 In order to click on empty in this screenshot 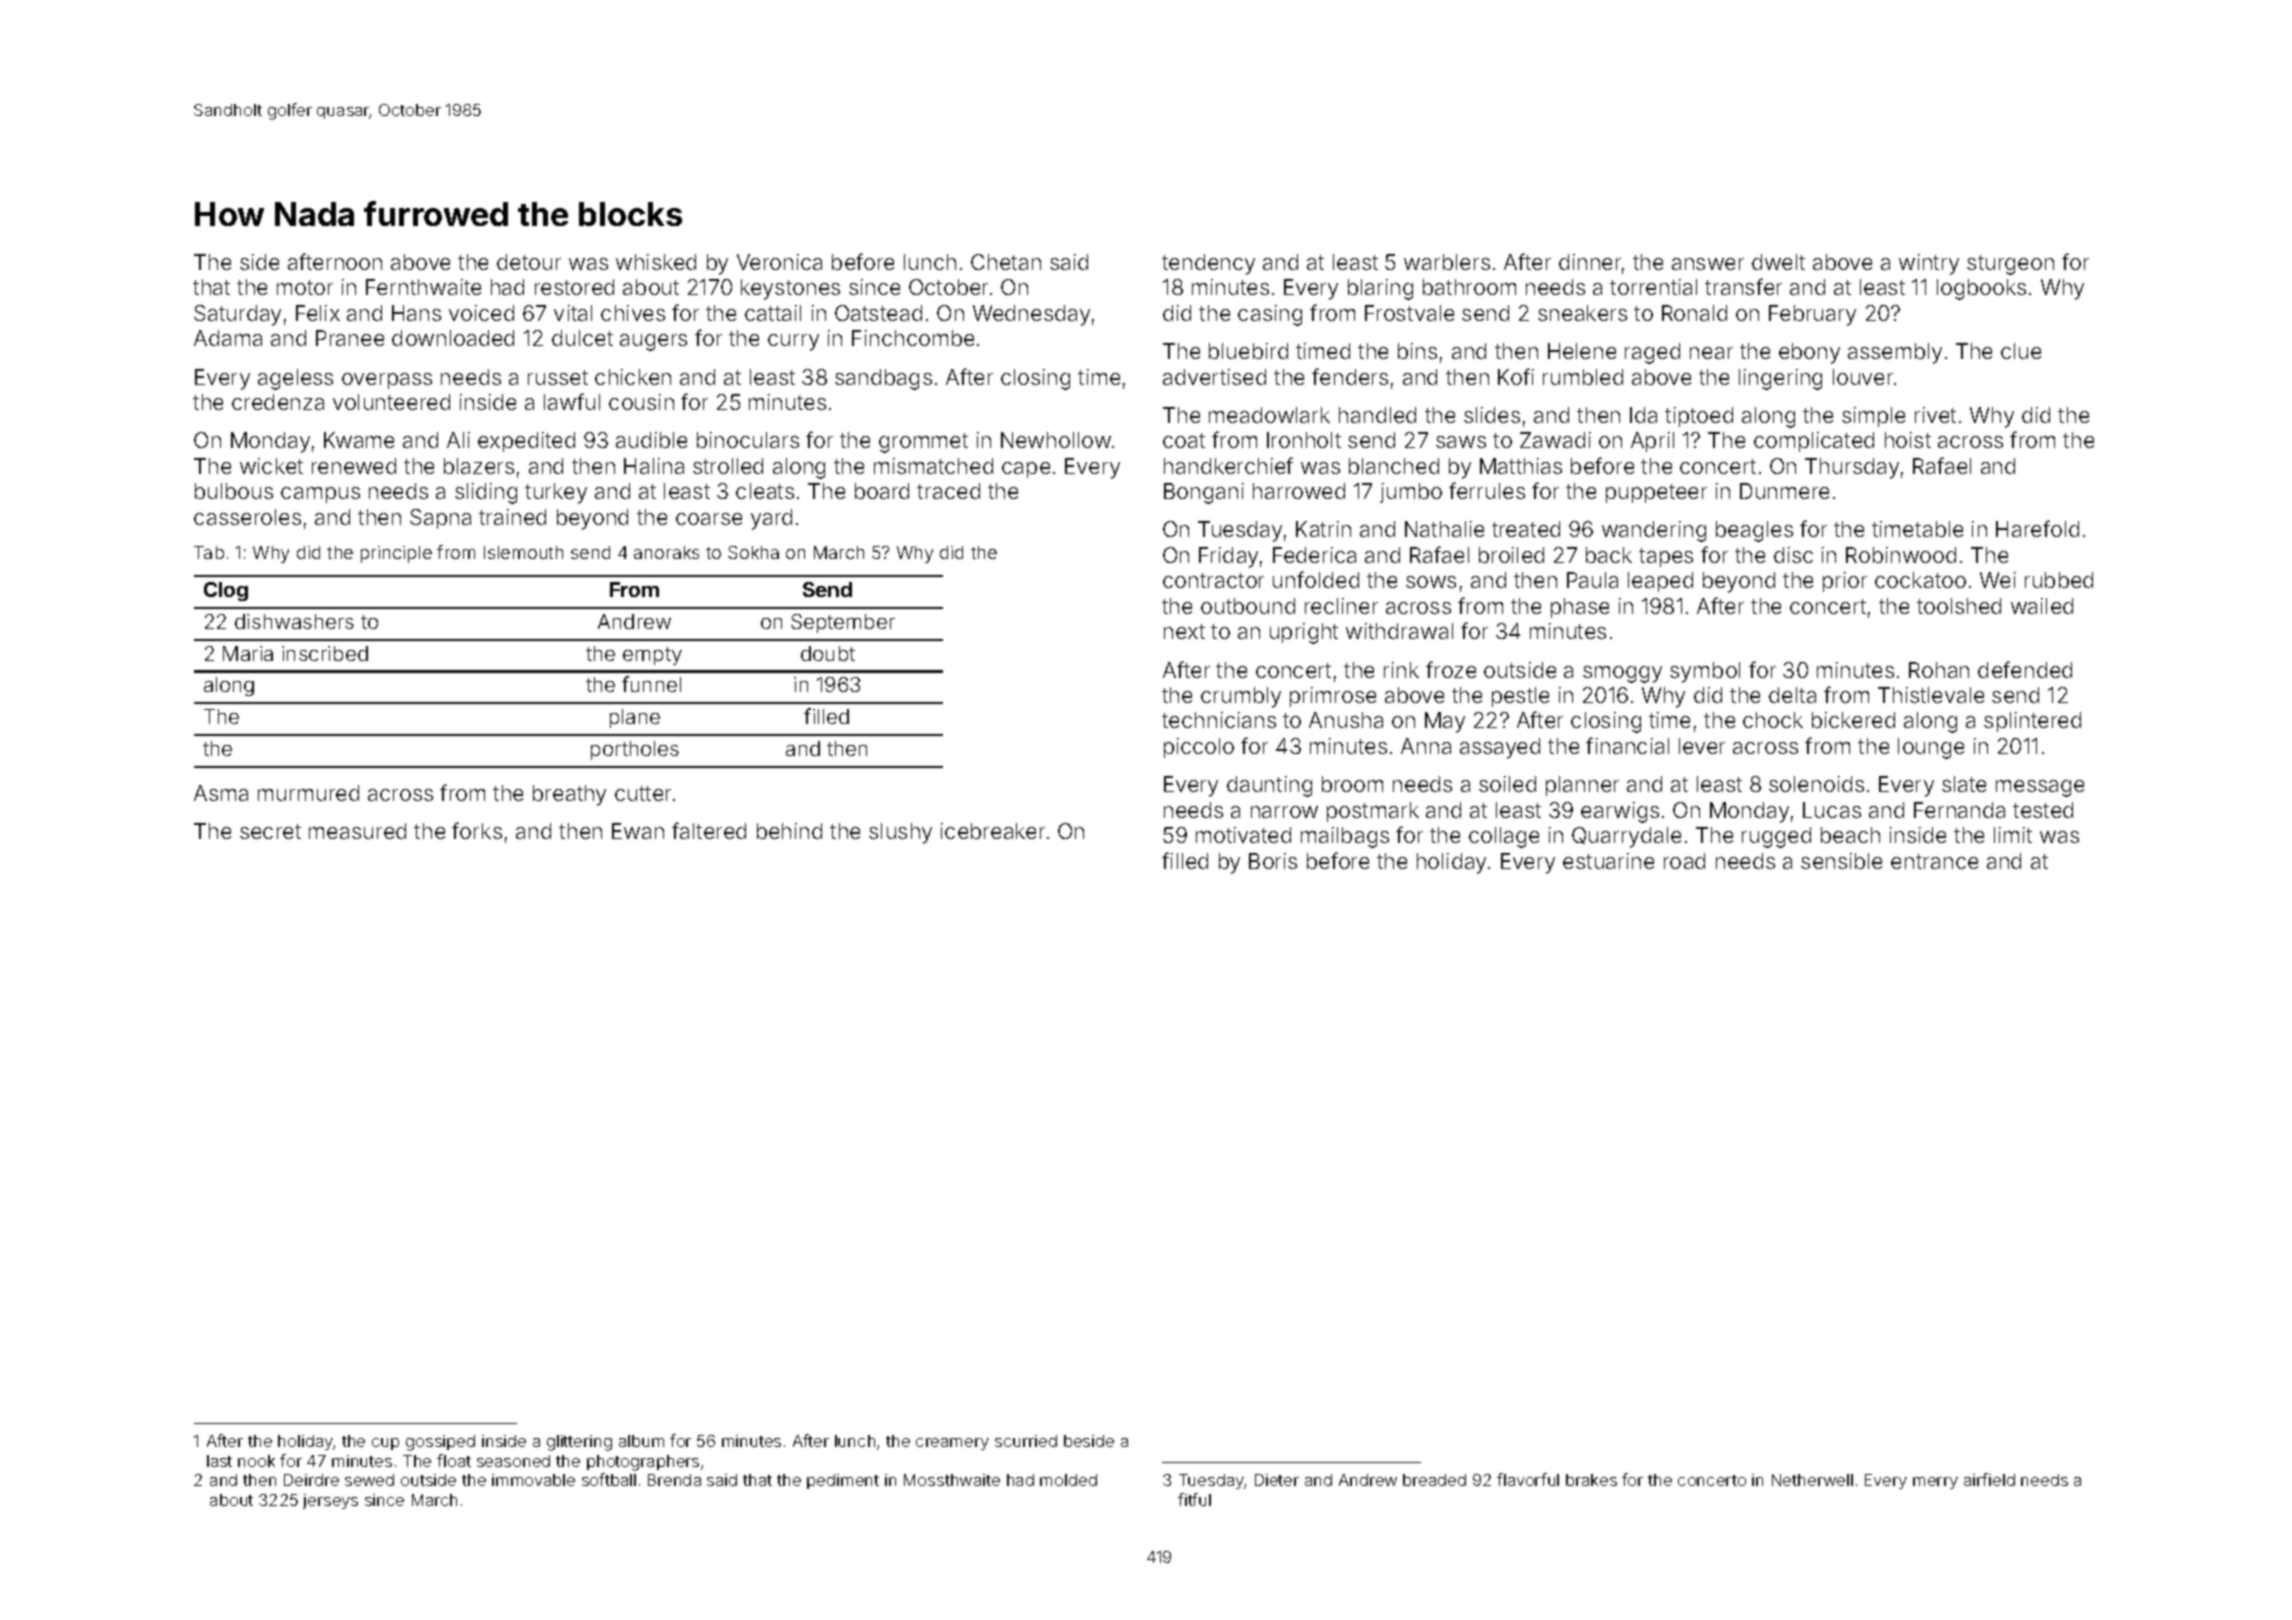, I will do `click(652, 656)`.
